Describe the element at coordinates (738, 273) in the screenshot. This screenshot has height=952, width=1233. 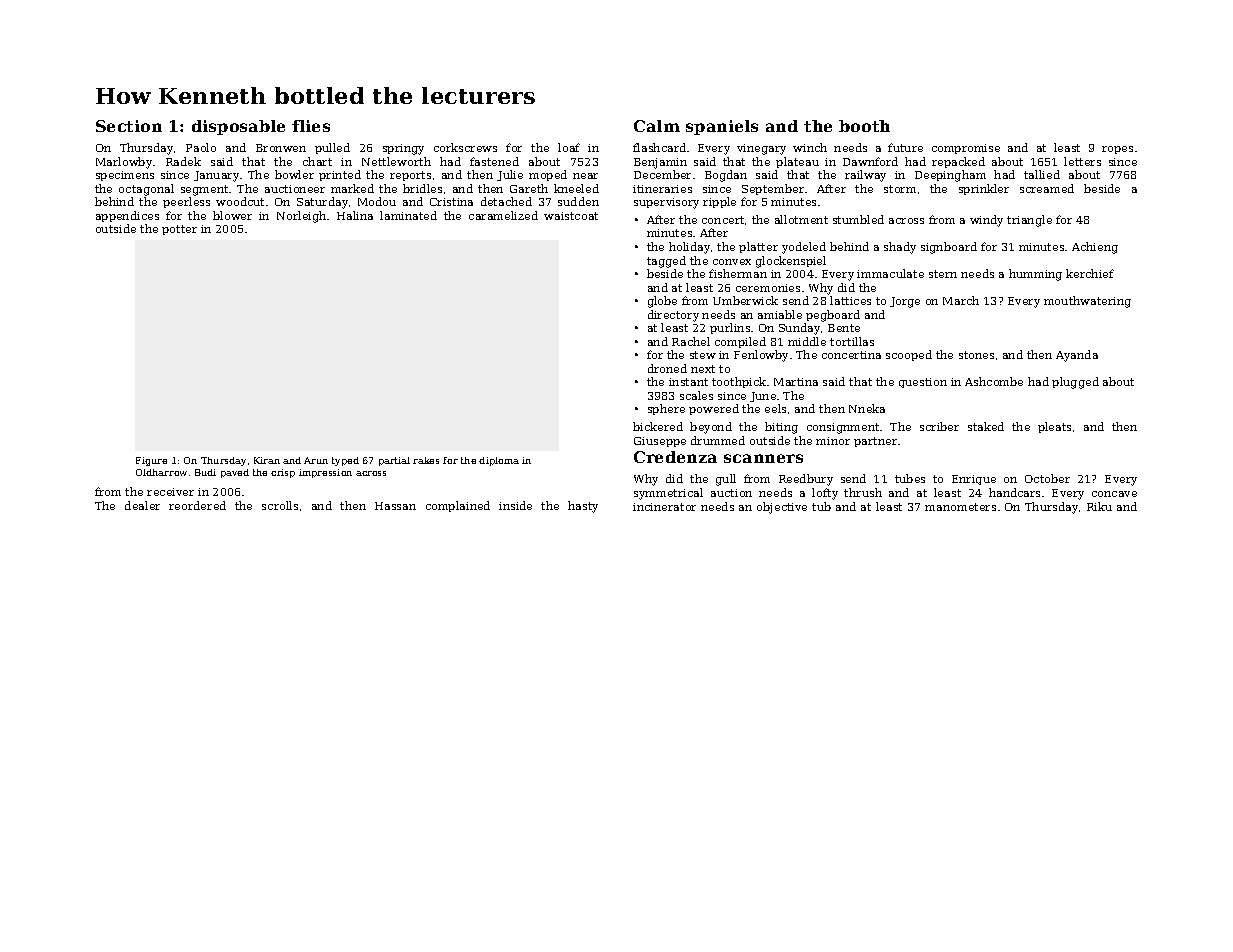
I see `fisherman` at that location.
